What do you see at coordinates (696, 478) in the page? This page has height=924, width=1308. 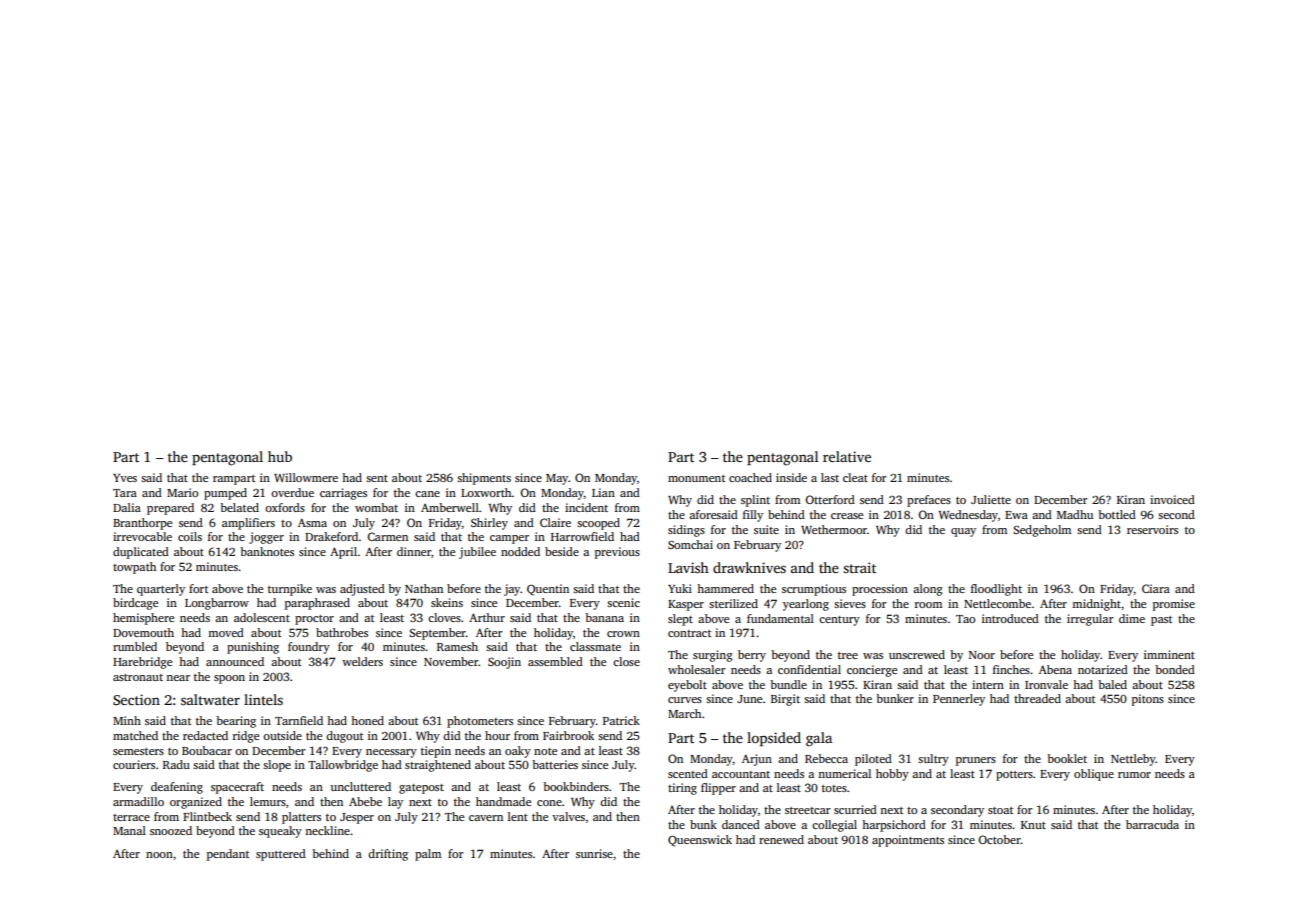 I see `monument` at bounding box center [696, 478].
